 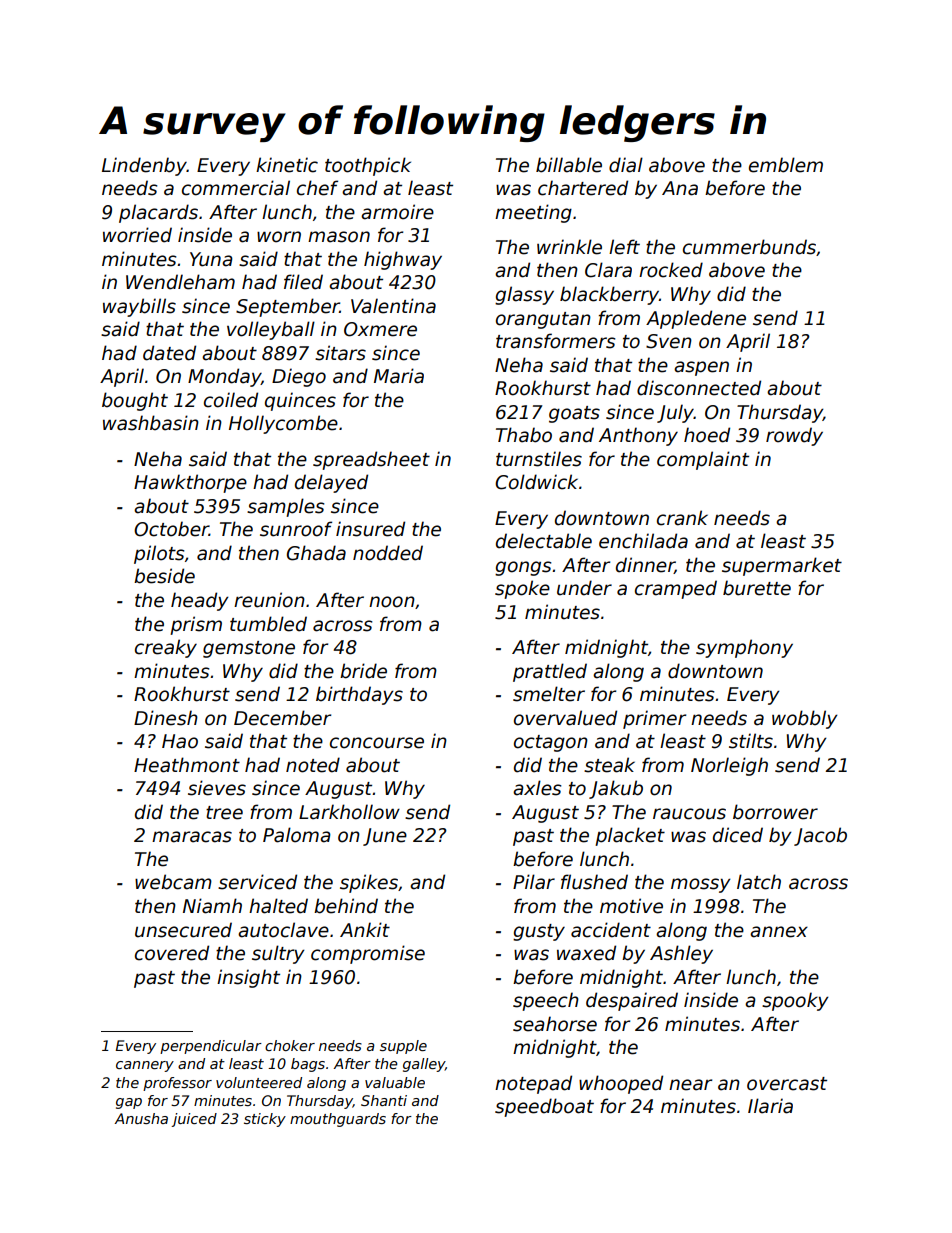 What do you see at coordinates (137, 235) in the screenshot?
I see `worried` at bounding box center [137, 235].
